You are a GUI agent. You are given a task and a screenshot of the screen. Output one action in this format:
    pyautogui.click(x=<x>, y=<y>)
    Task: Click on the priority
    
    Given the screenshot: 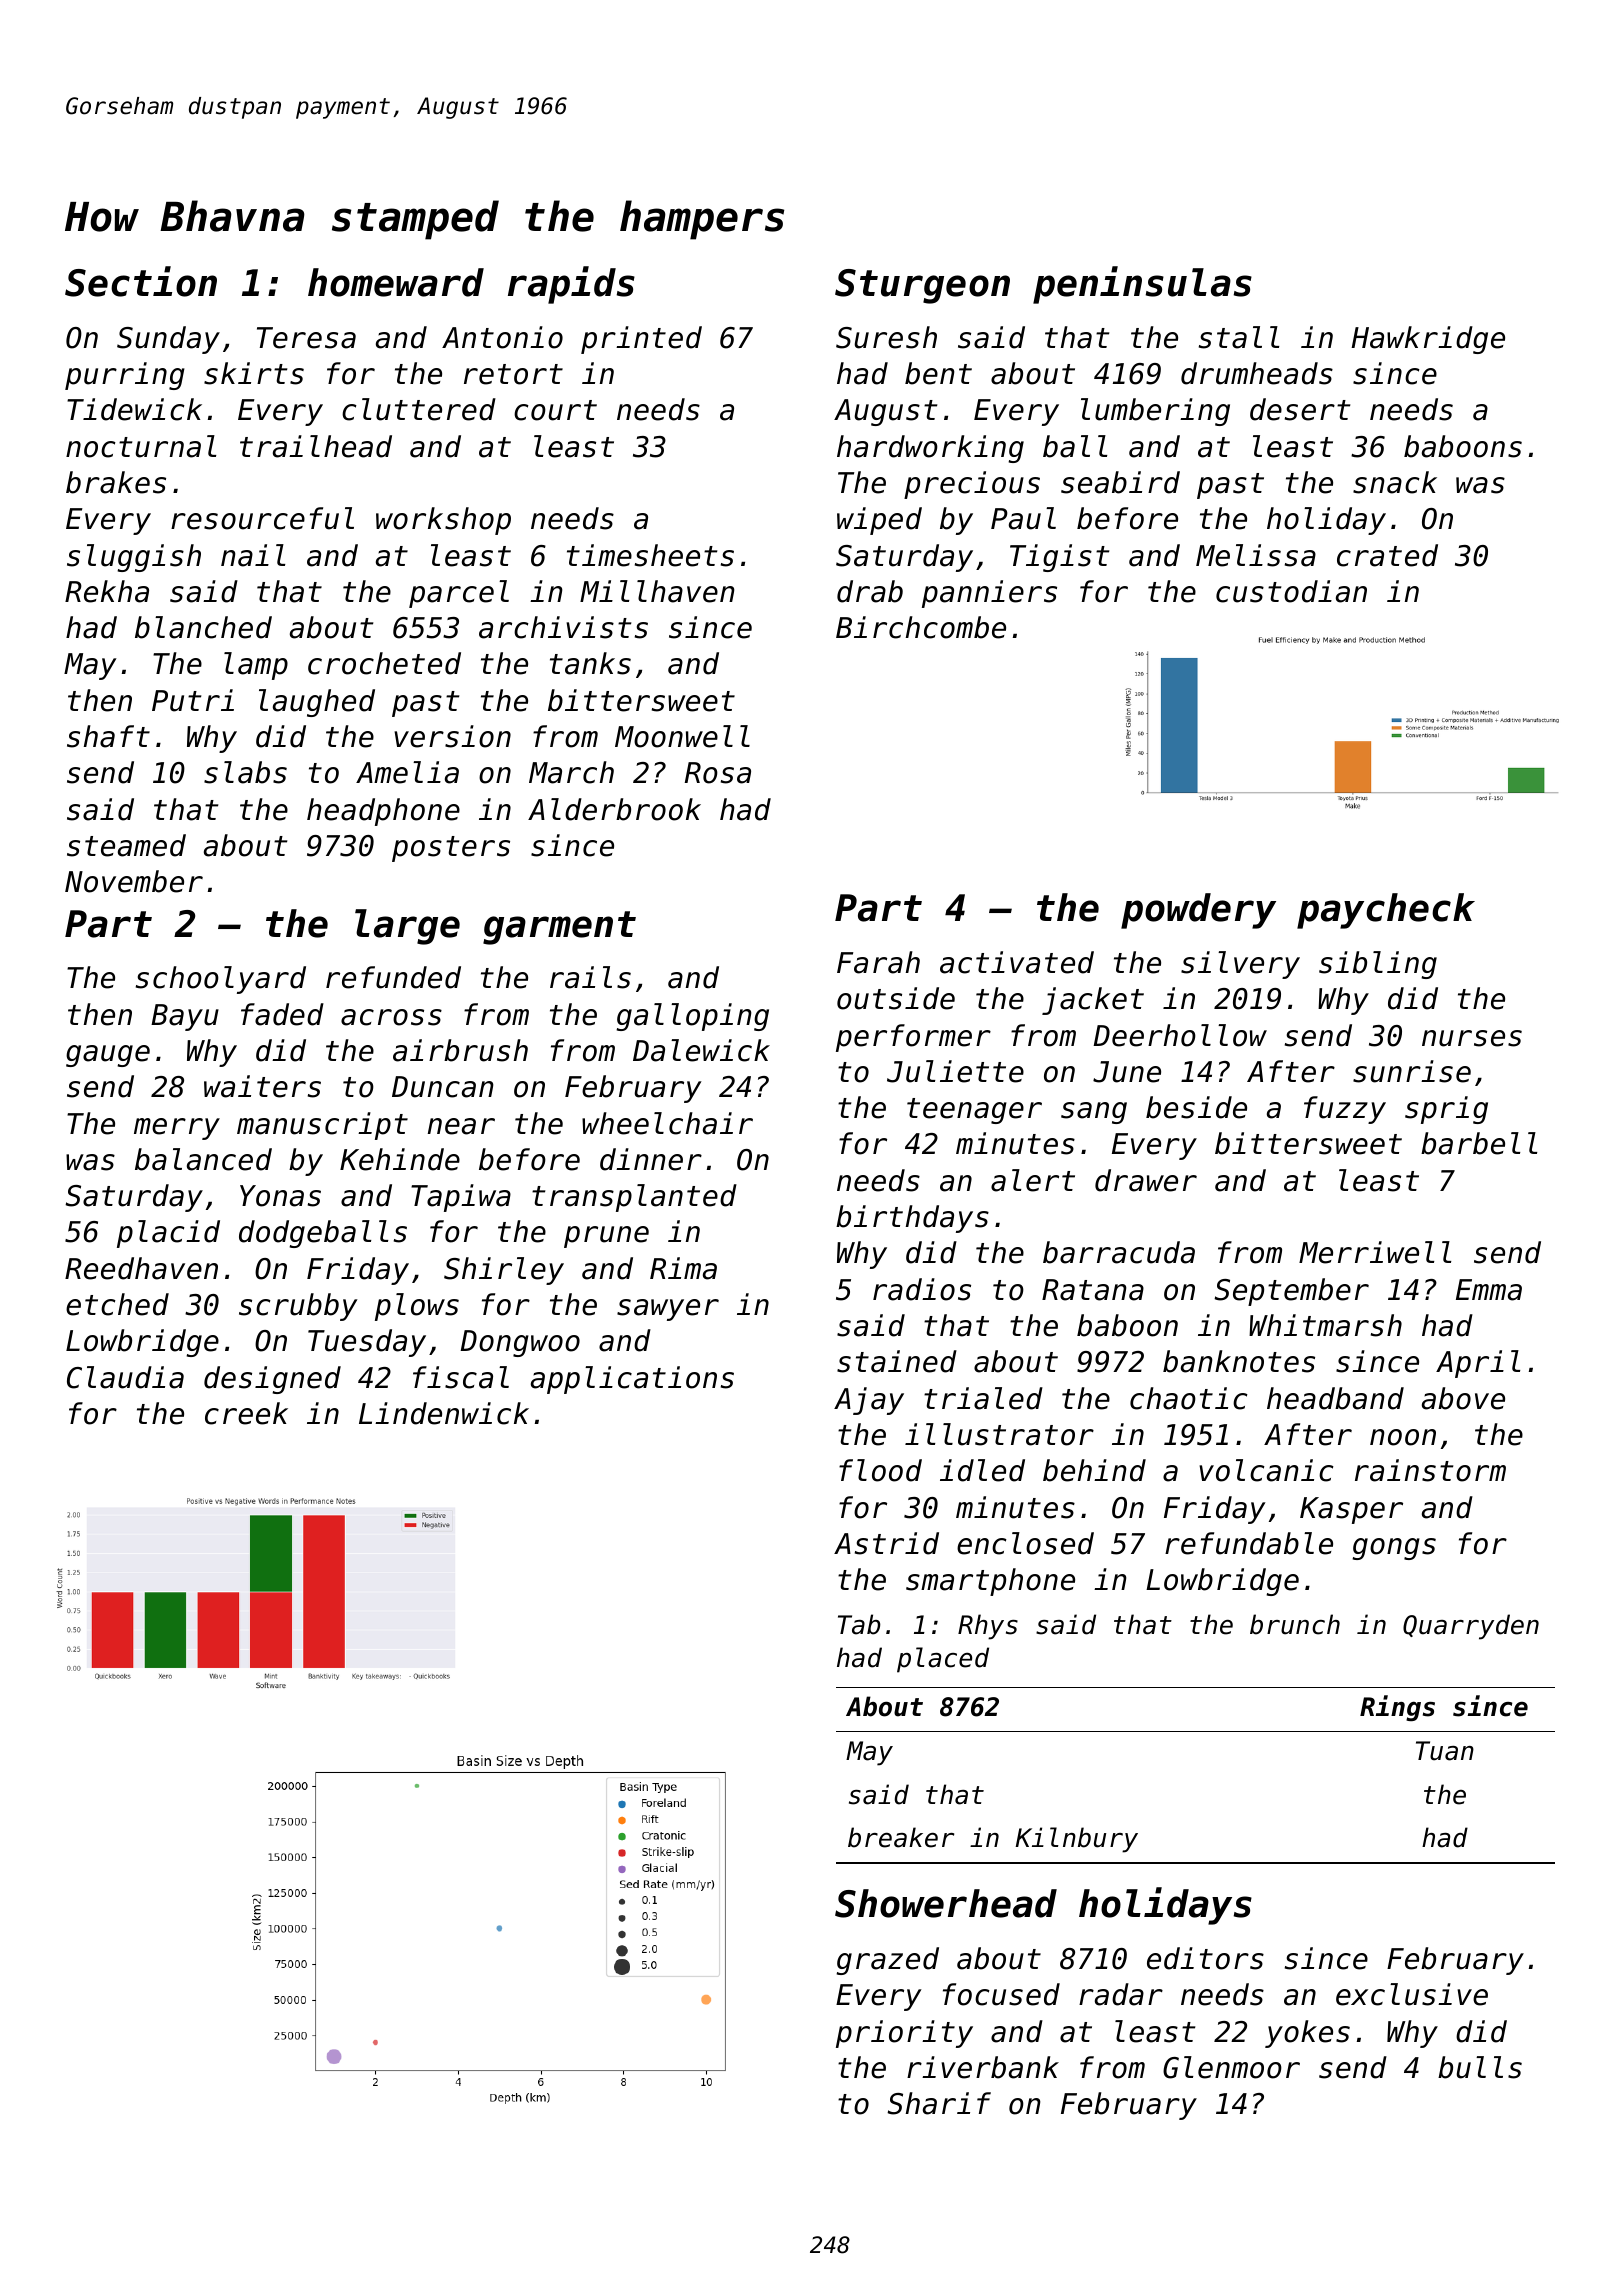 What is the action you would take?
    pyautogui.click(x=904, y=2034)
